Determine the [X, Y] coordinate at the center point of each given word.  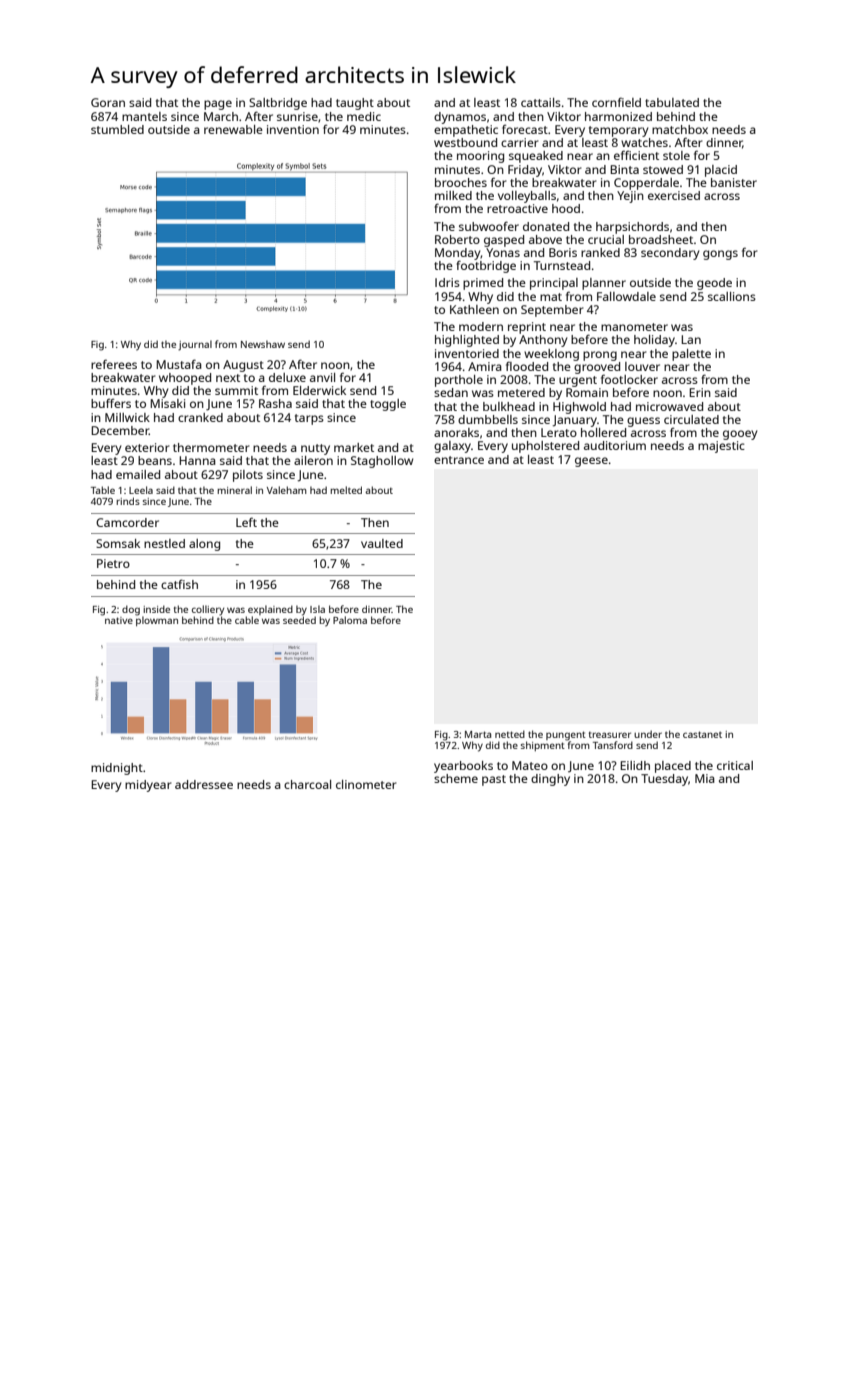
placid [721, 171]
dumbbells [488, 419]
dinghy [550, 780]
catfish [179, 584]
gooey [740, 435]
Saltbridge [278, 104]
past [494, 780]
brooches [461, 182]
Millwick [127, 417]
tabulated [672, 102]
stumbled [117, 129]
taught [355, 104]
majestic [721, 447]
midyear [148, 786]
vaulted [382, 543]
